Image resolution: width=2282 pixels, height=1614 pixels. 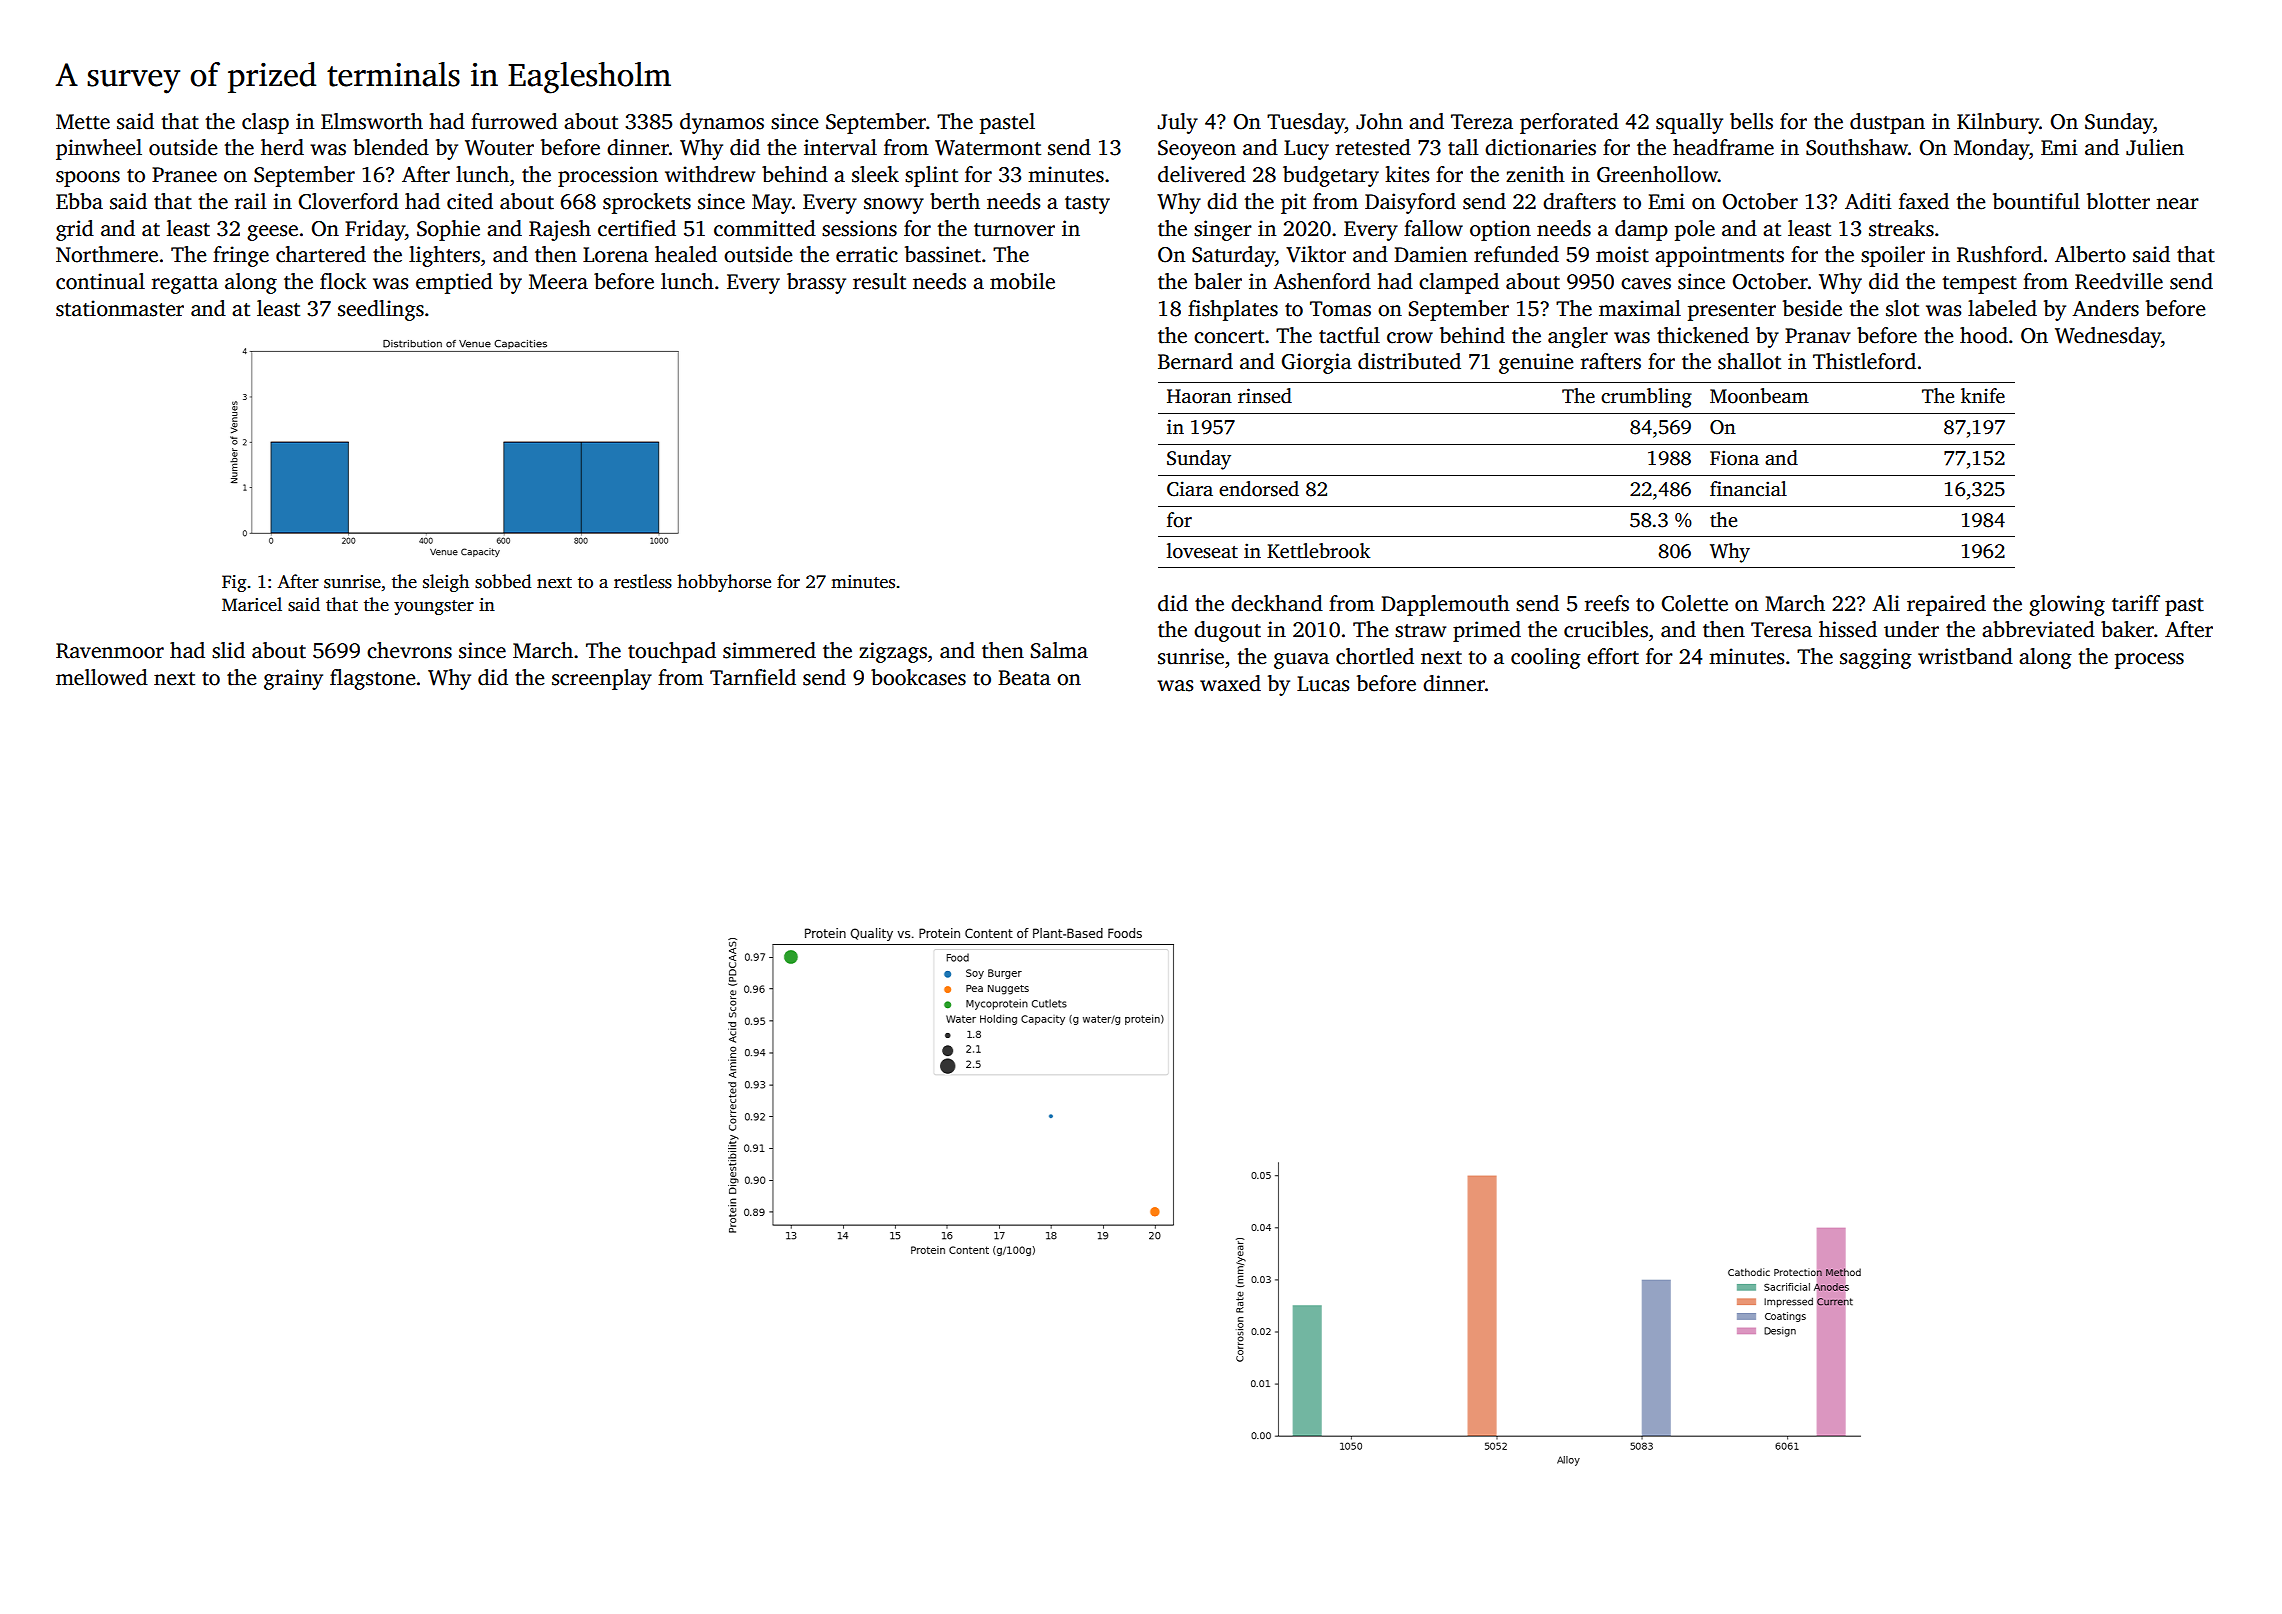 I want to click on wristband, so click(x=1965, y=656).
